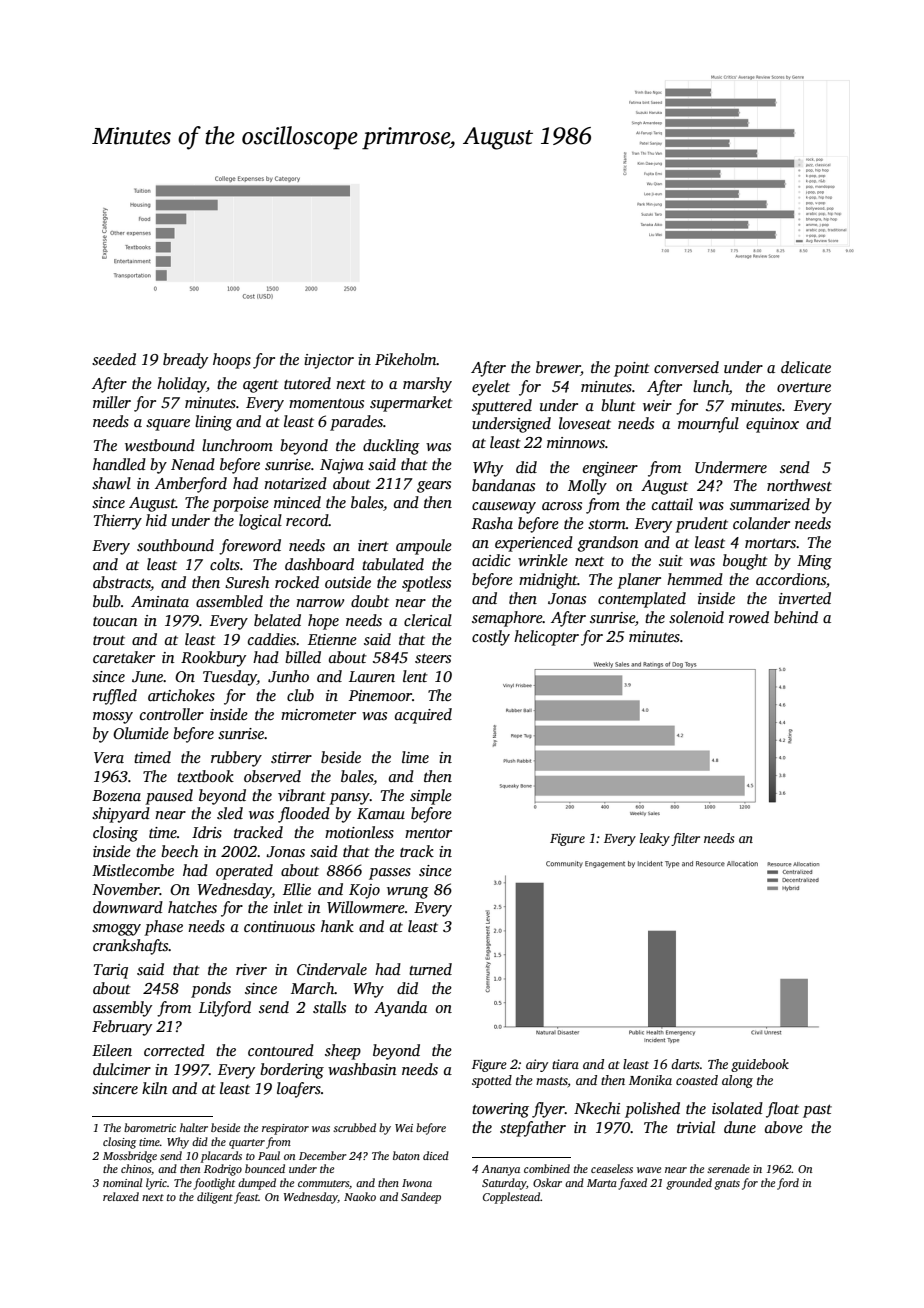  I want to click on Pinemoor, so click(380, 695).
